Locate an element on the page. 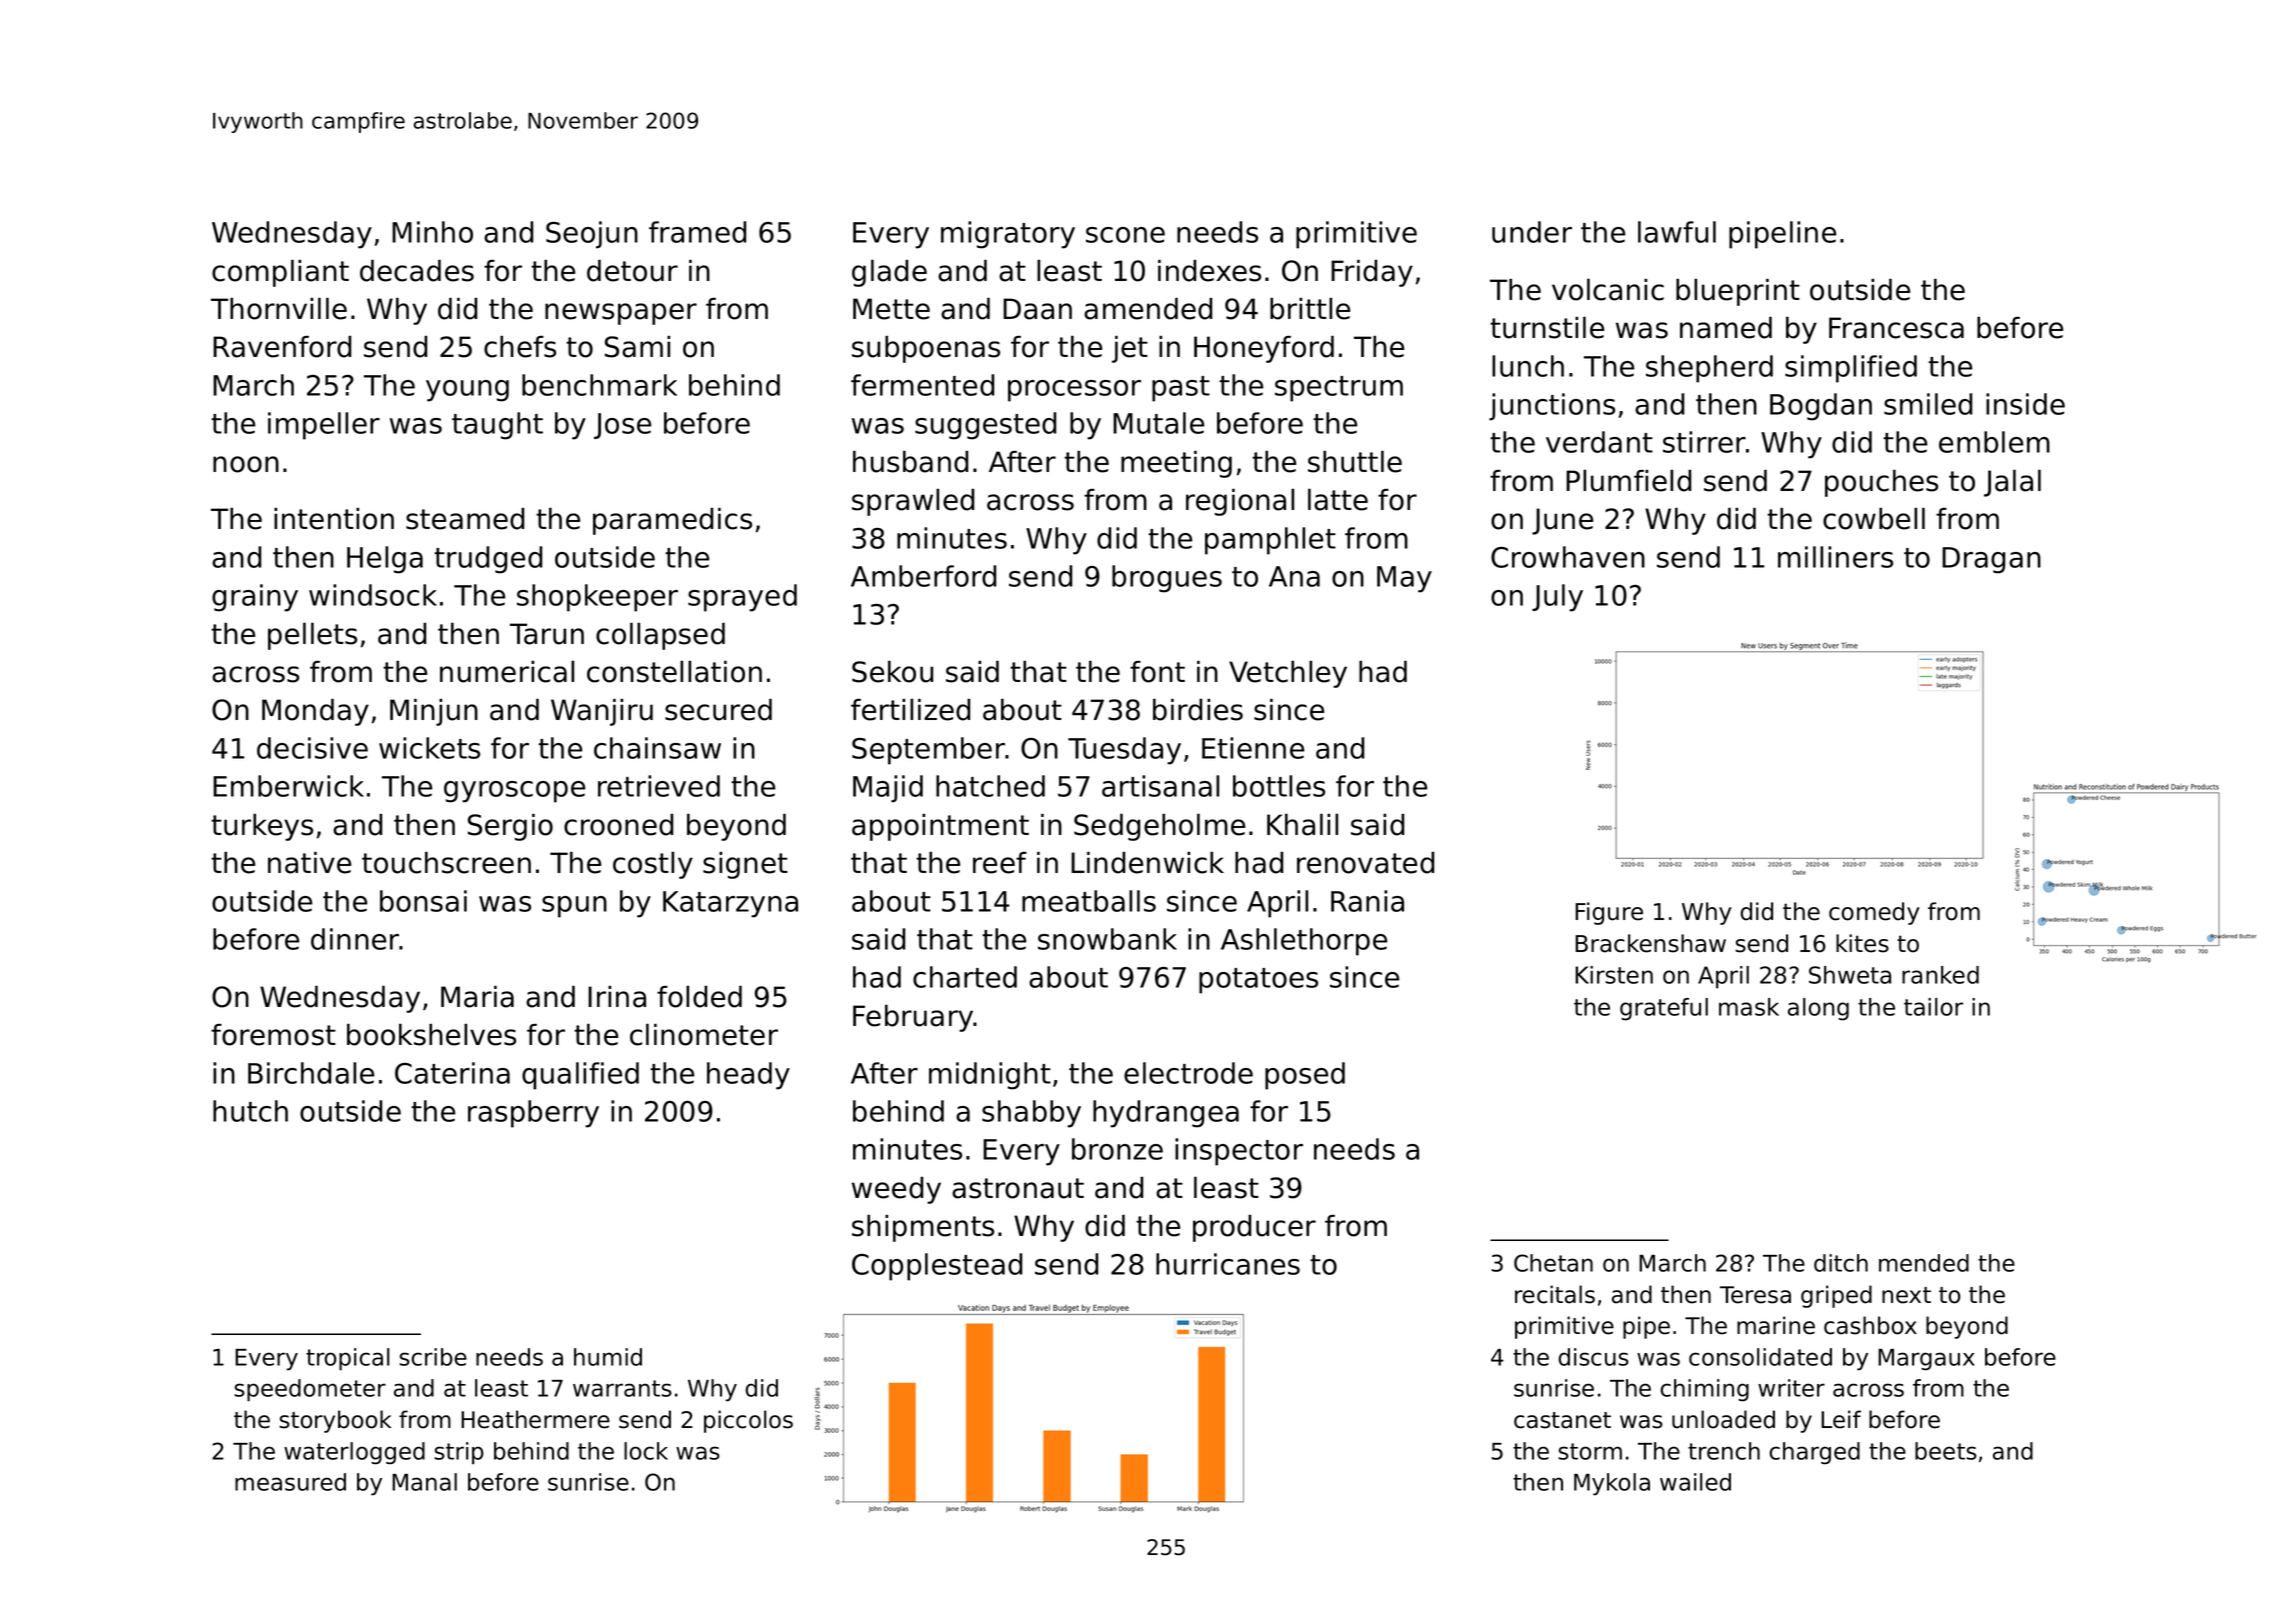  dinner is located at coordinates (355, 939).
